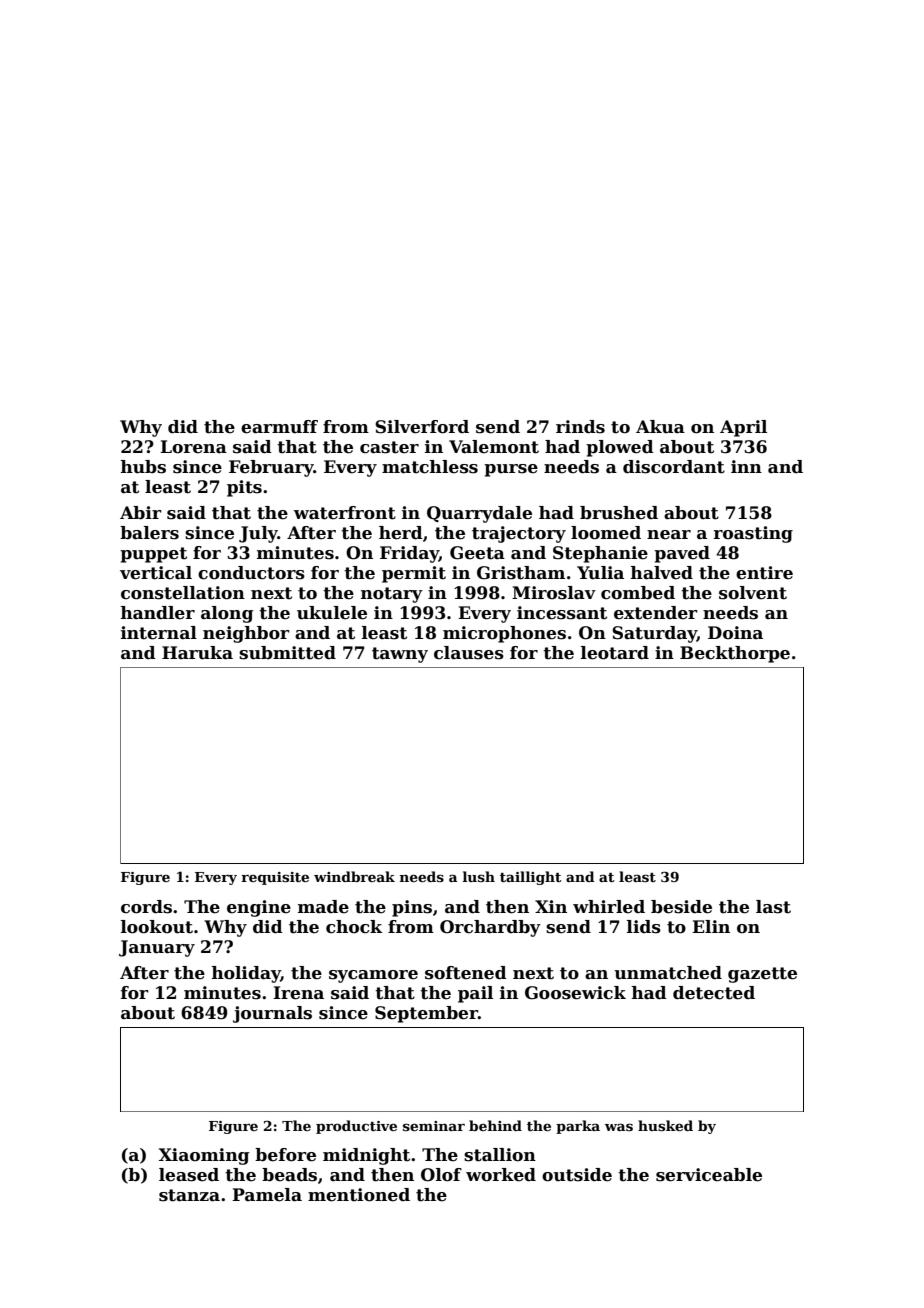  I want to click on mentioned, so click(359, 1195).
